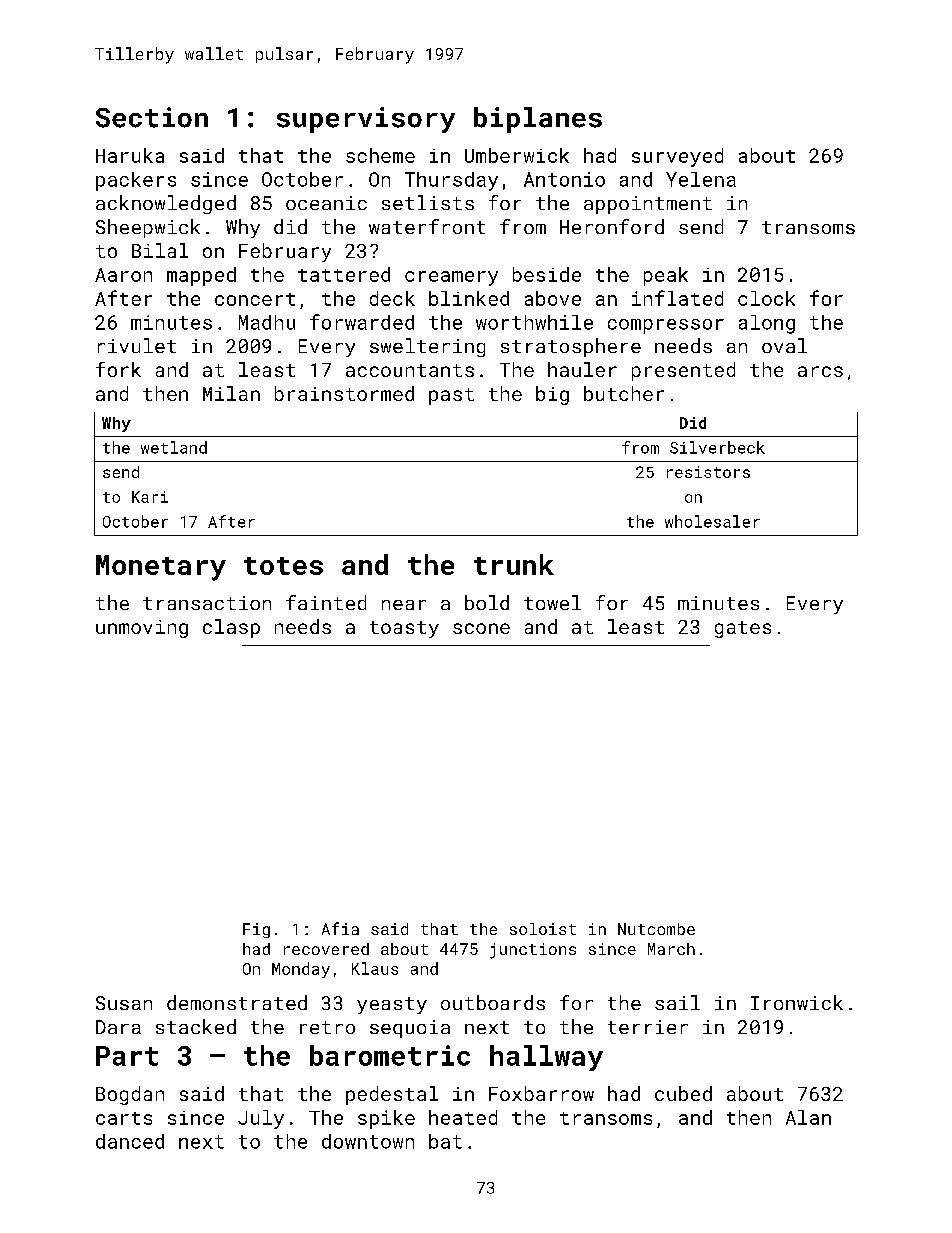 The image size is (952, 1233). What do you see at coordinates (481, 628) in the screenshot?
I see `scone` at bounding box center [481, 628].
